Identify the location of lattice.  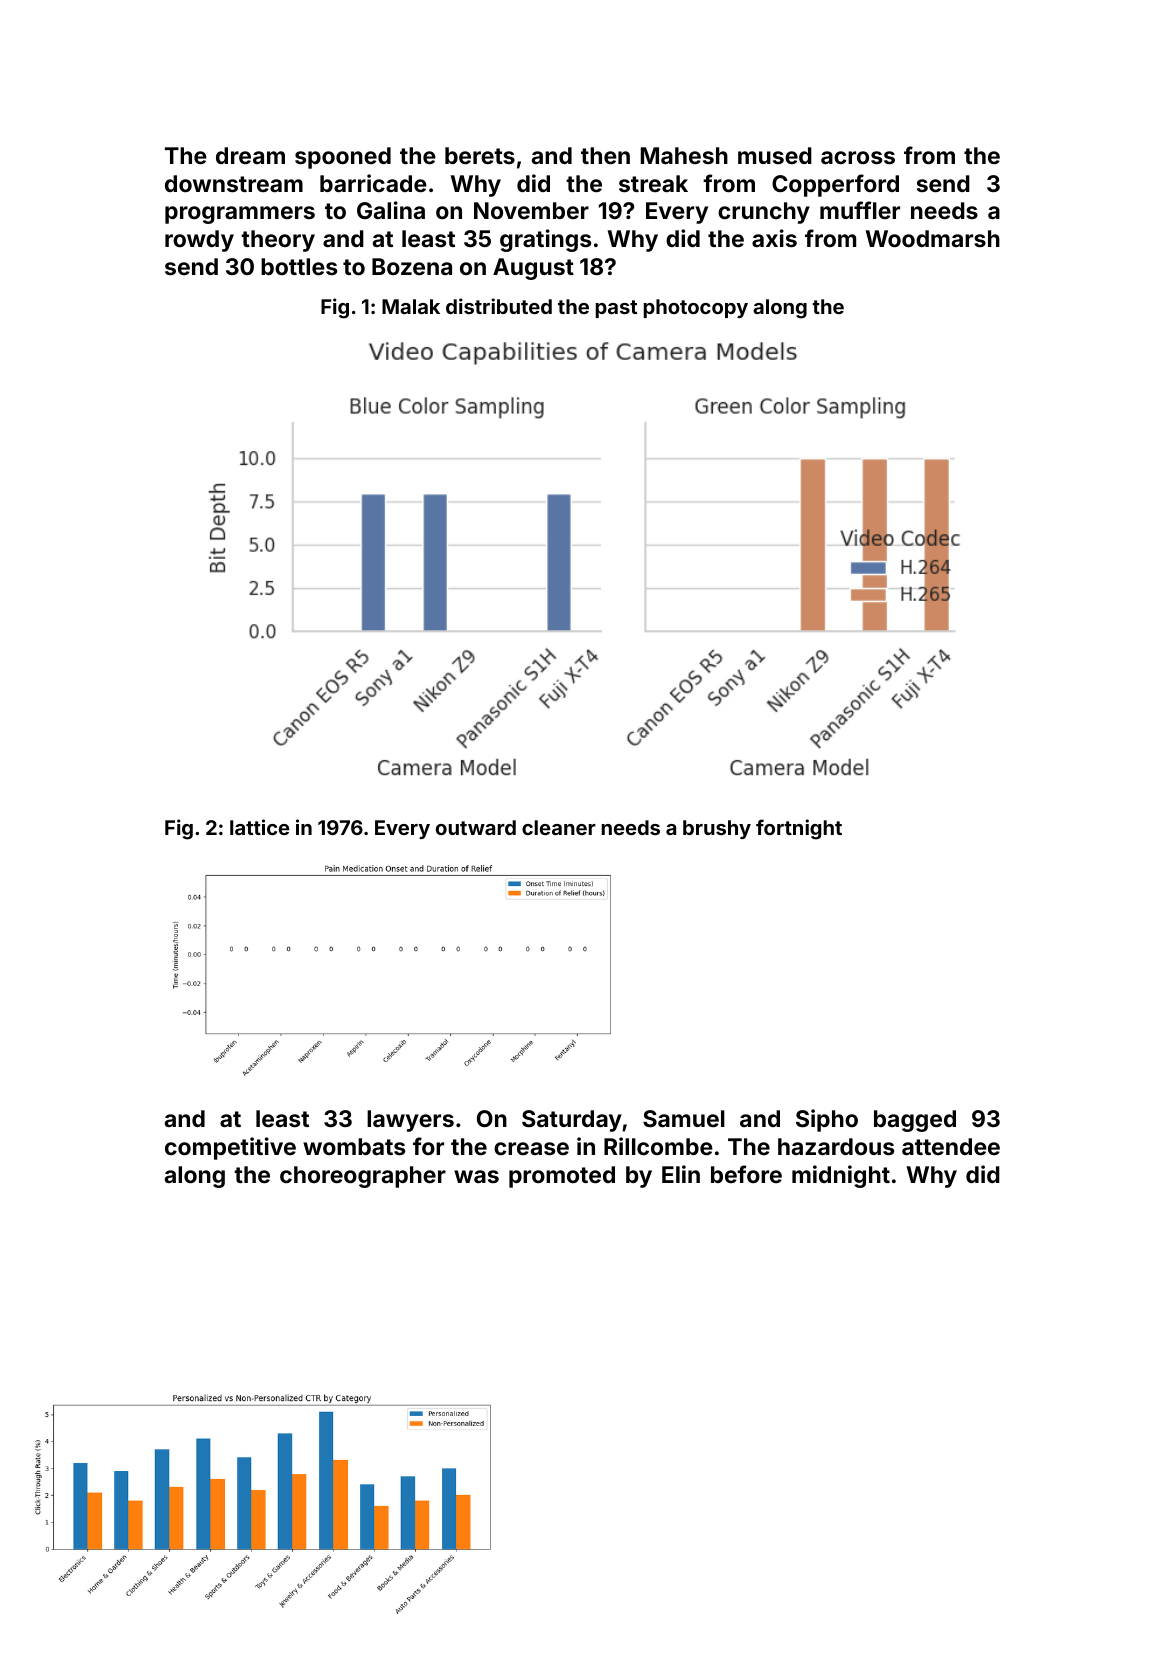
(259, 827).
